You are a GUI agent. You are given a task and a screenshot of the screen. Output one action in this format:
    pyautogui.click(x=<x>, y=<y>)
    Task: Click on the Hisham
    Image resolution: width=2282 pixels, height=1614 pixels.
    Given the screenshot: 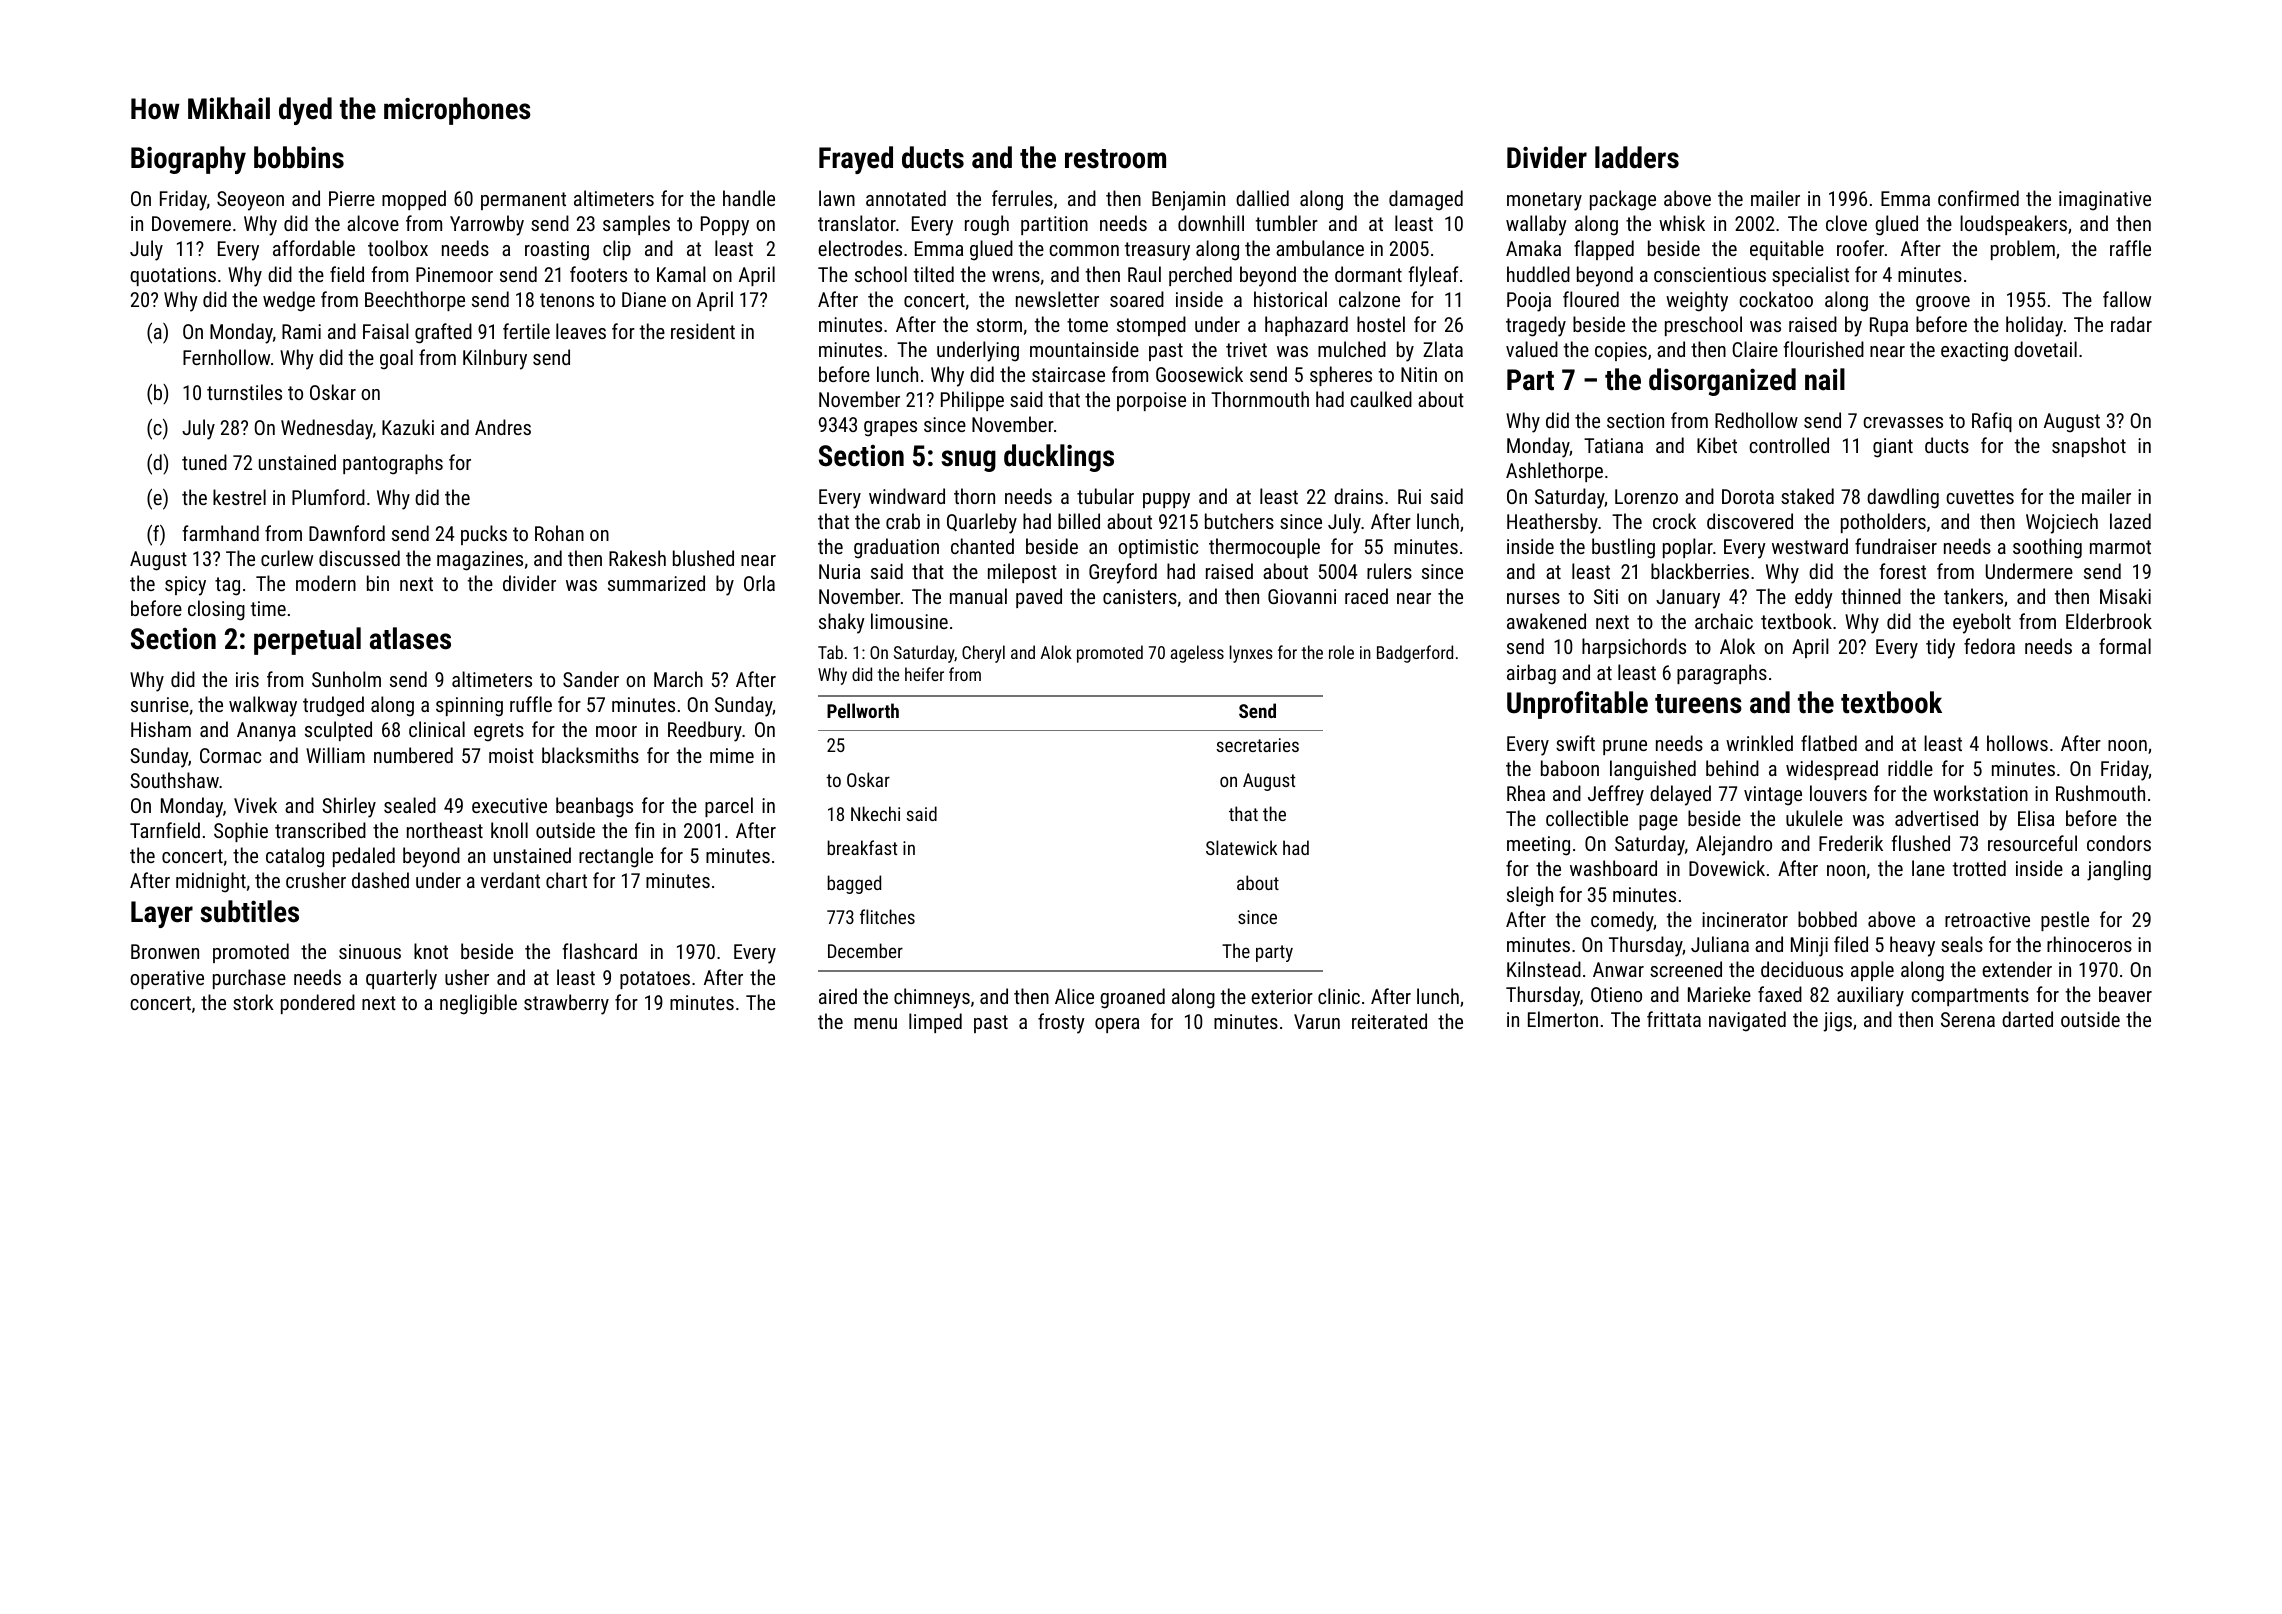 What is the action you would take?
    pyautogui.click(x=161, y=729)
